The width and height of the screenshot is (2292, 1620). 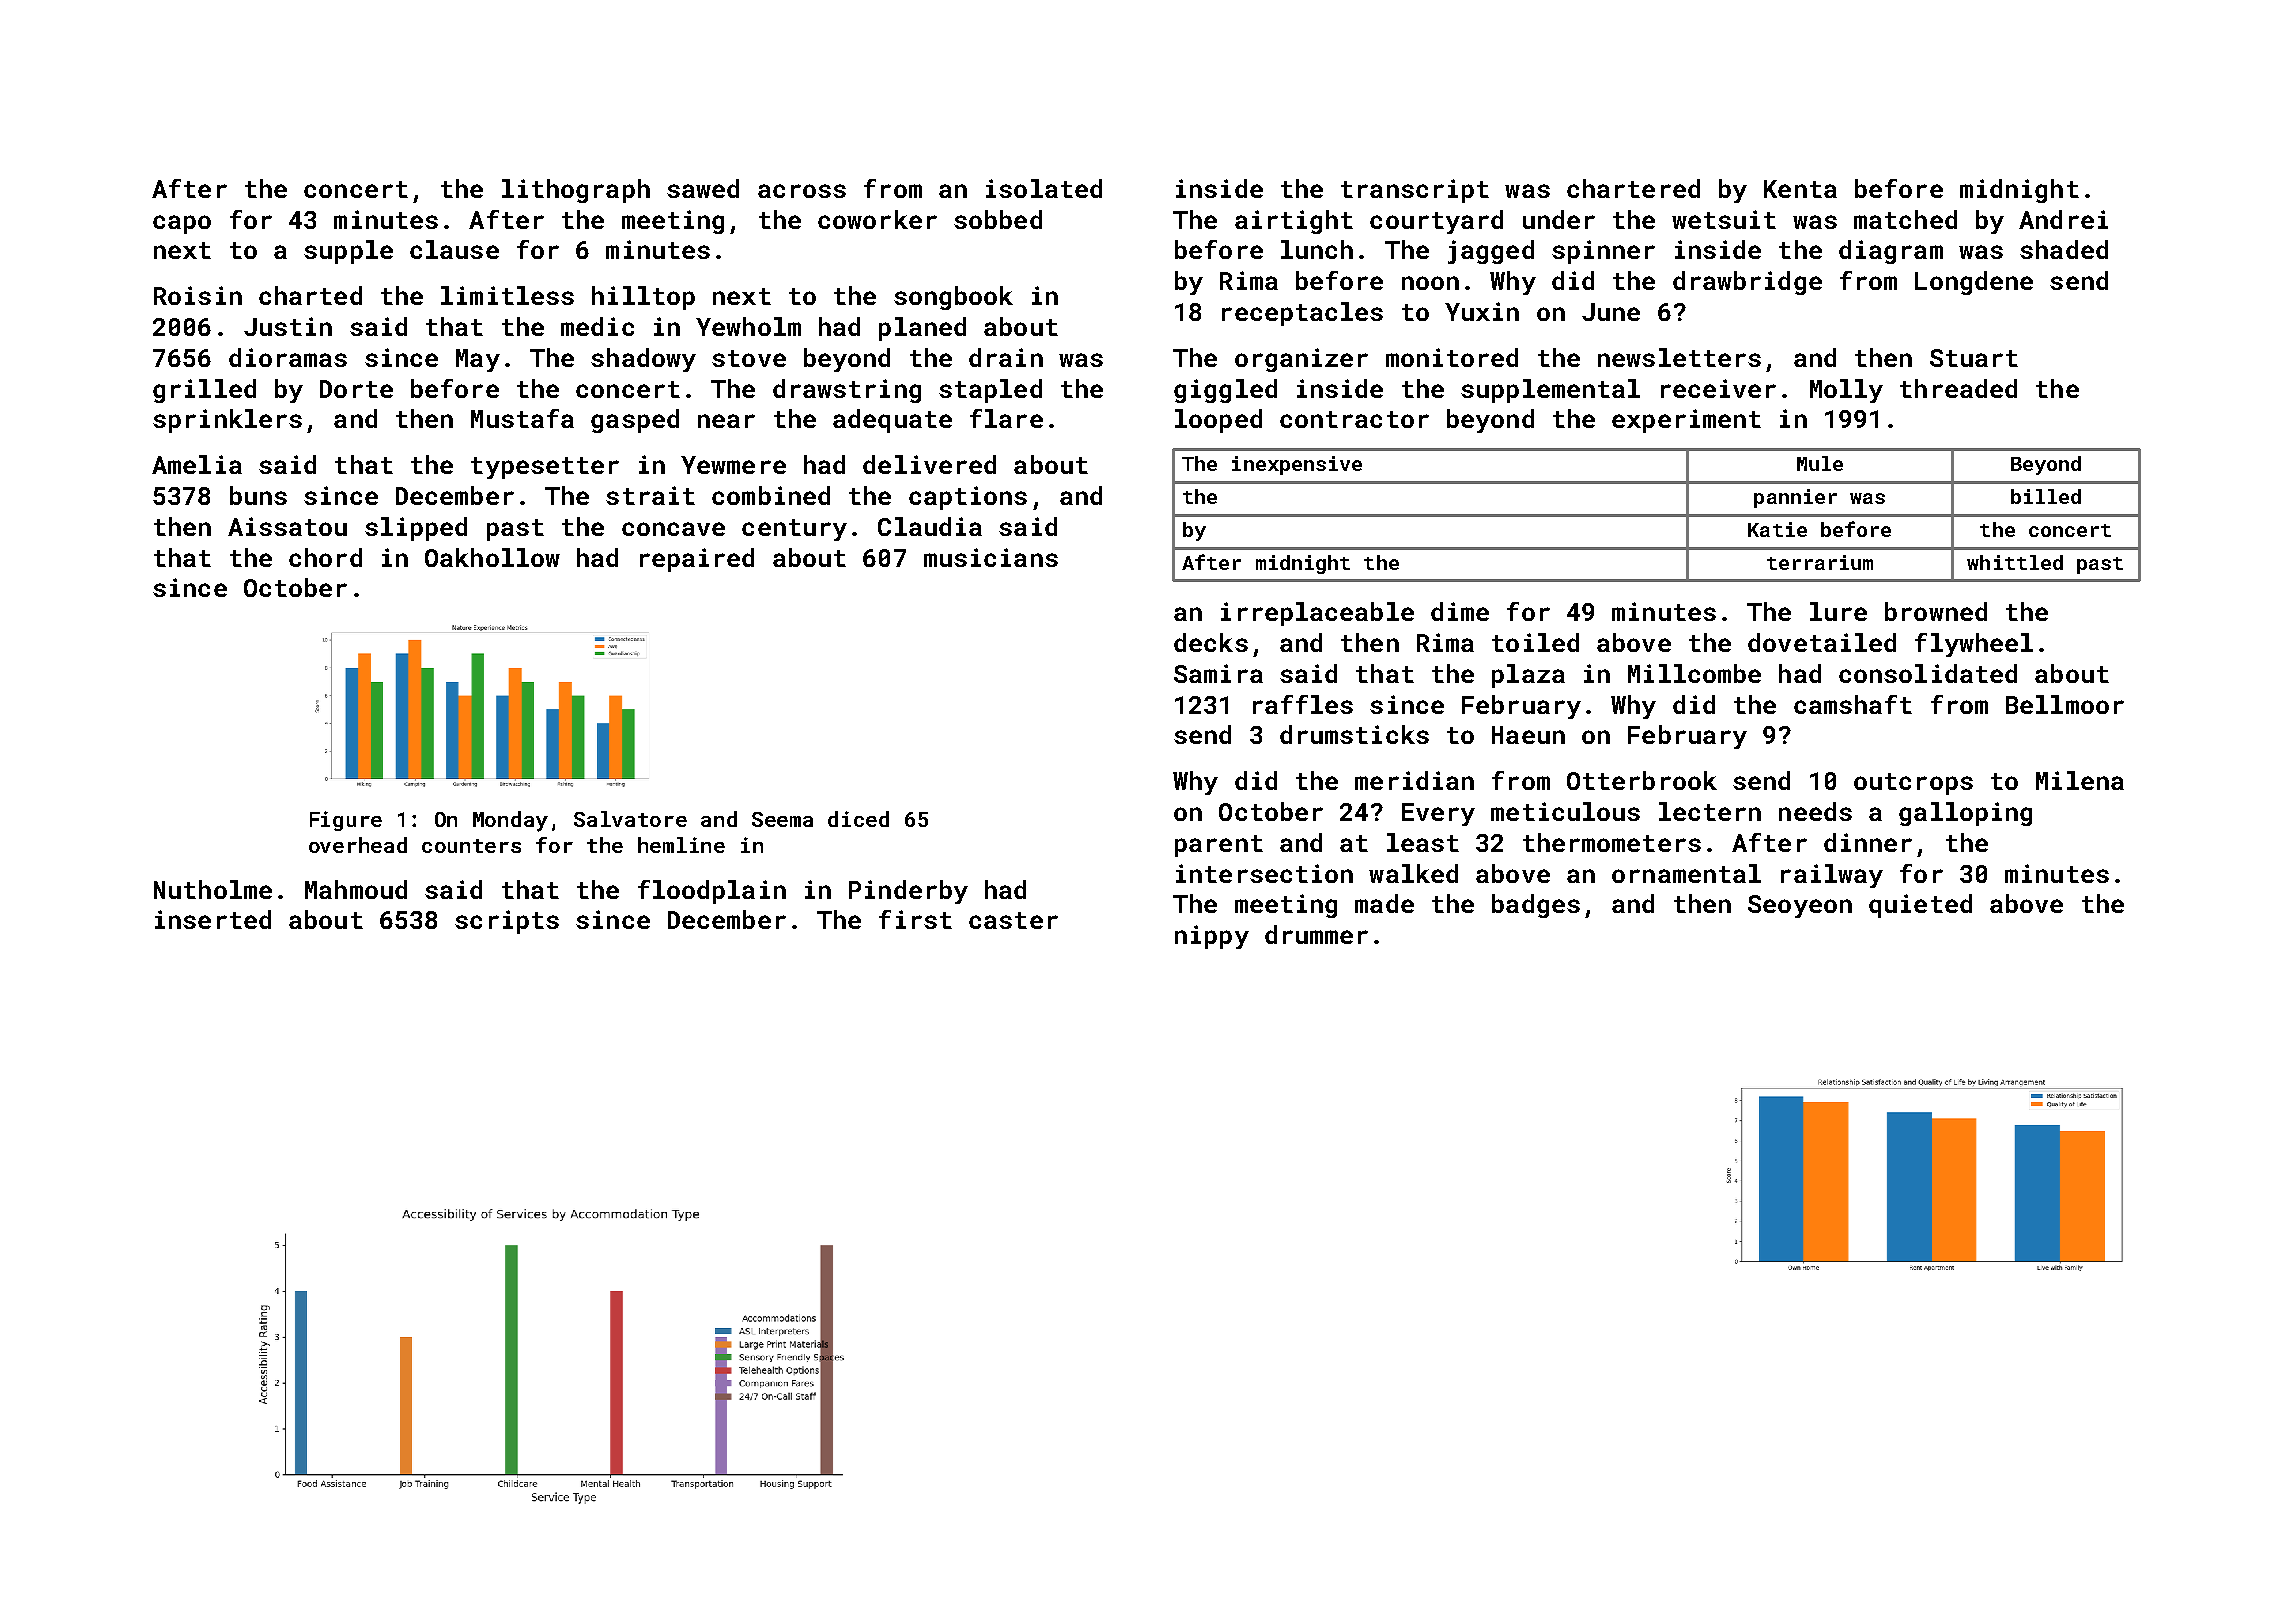 I want to click on Figure, so click(x=346, y=821).
